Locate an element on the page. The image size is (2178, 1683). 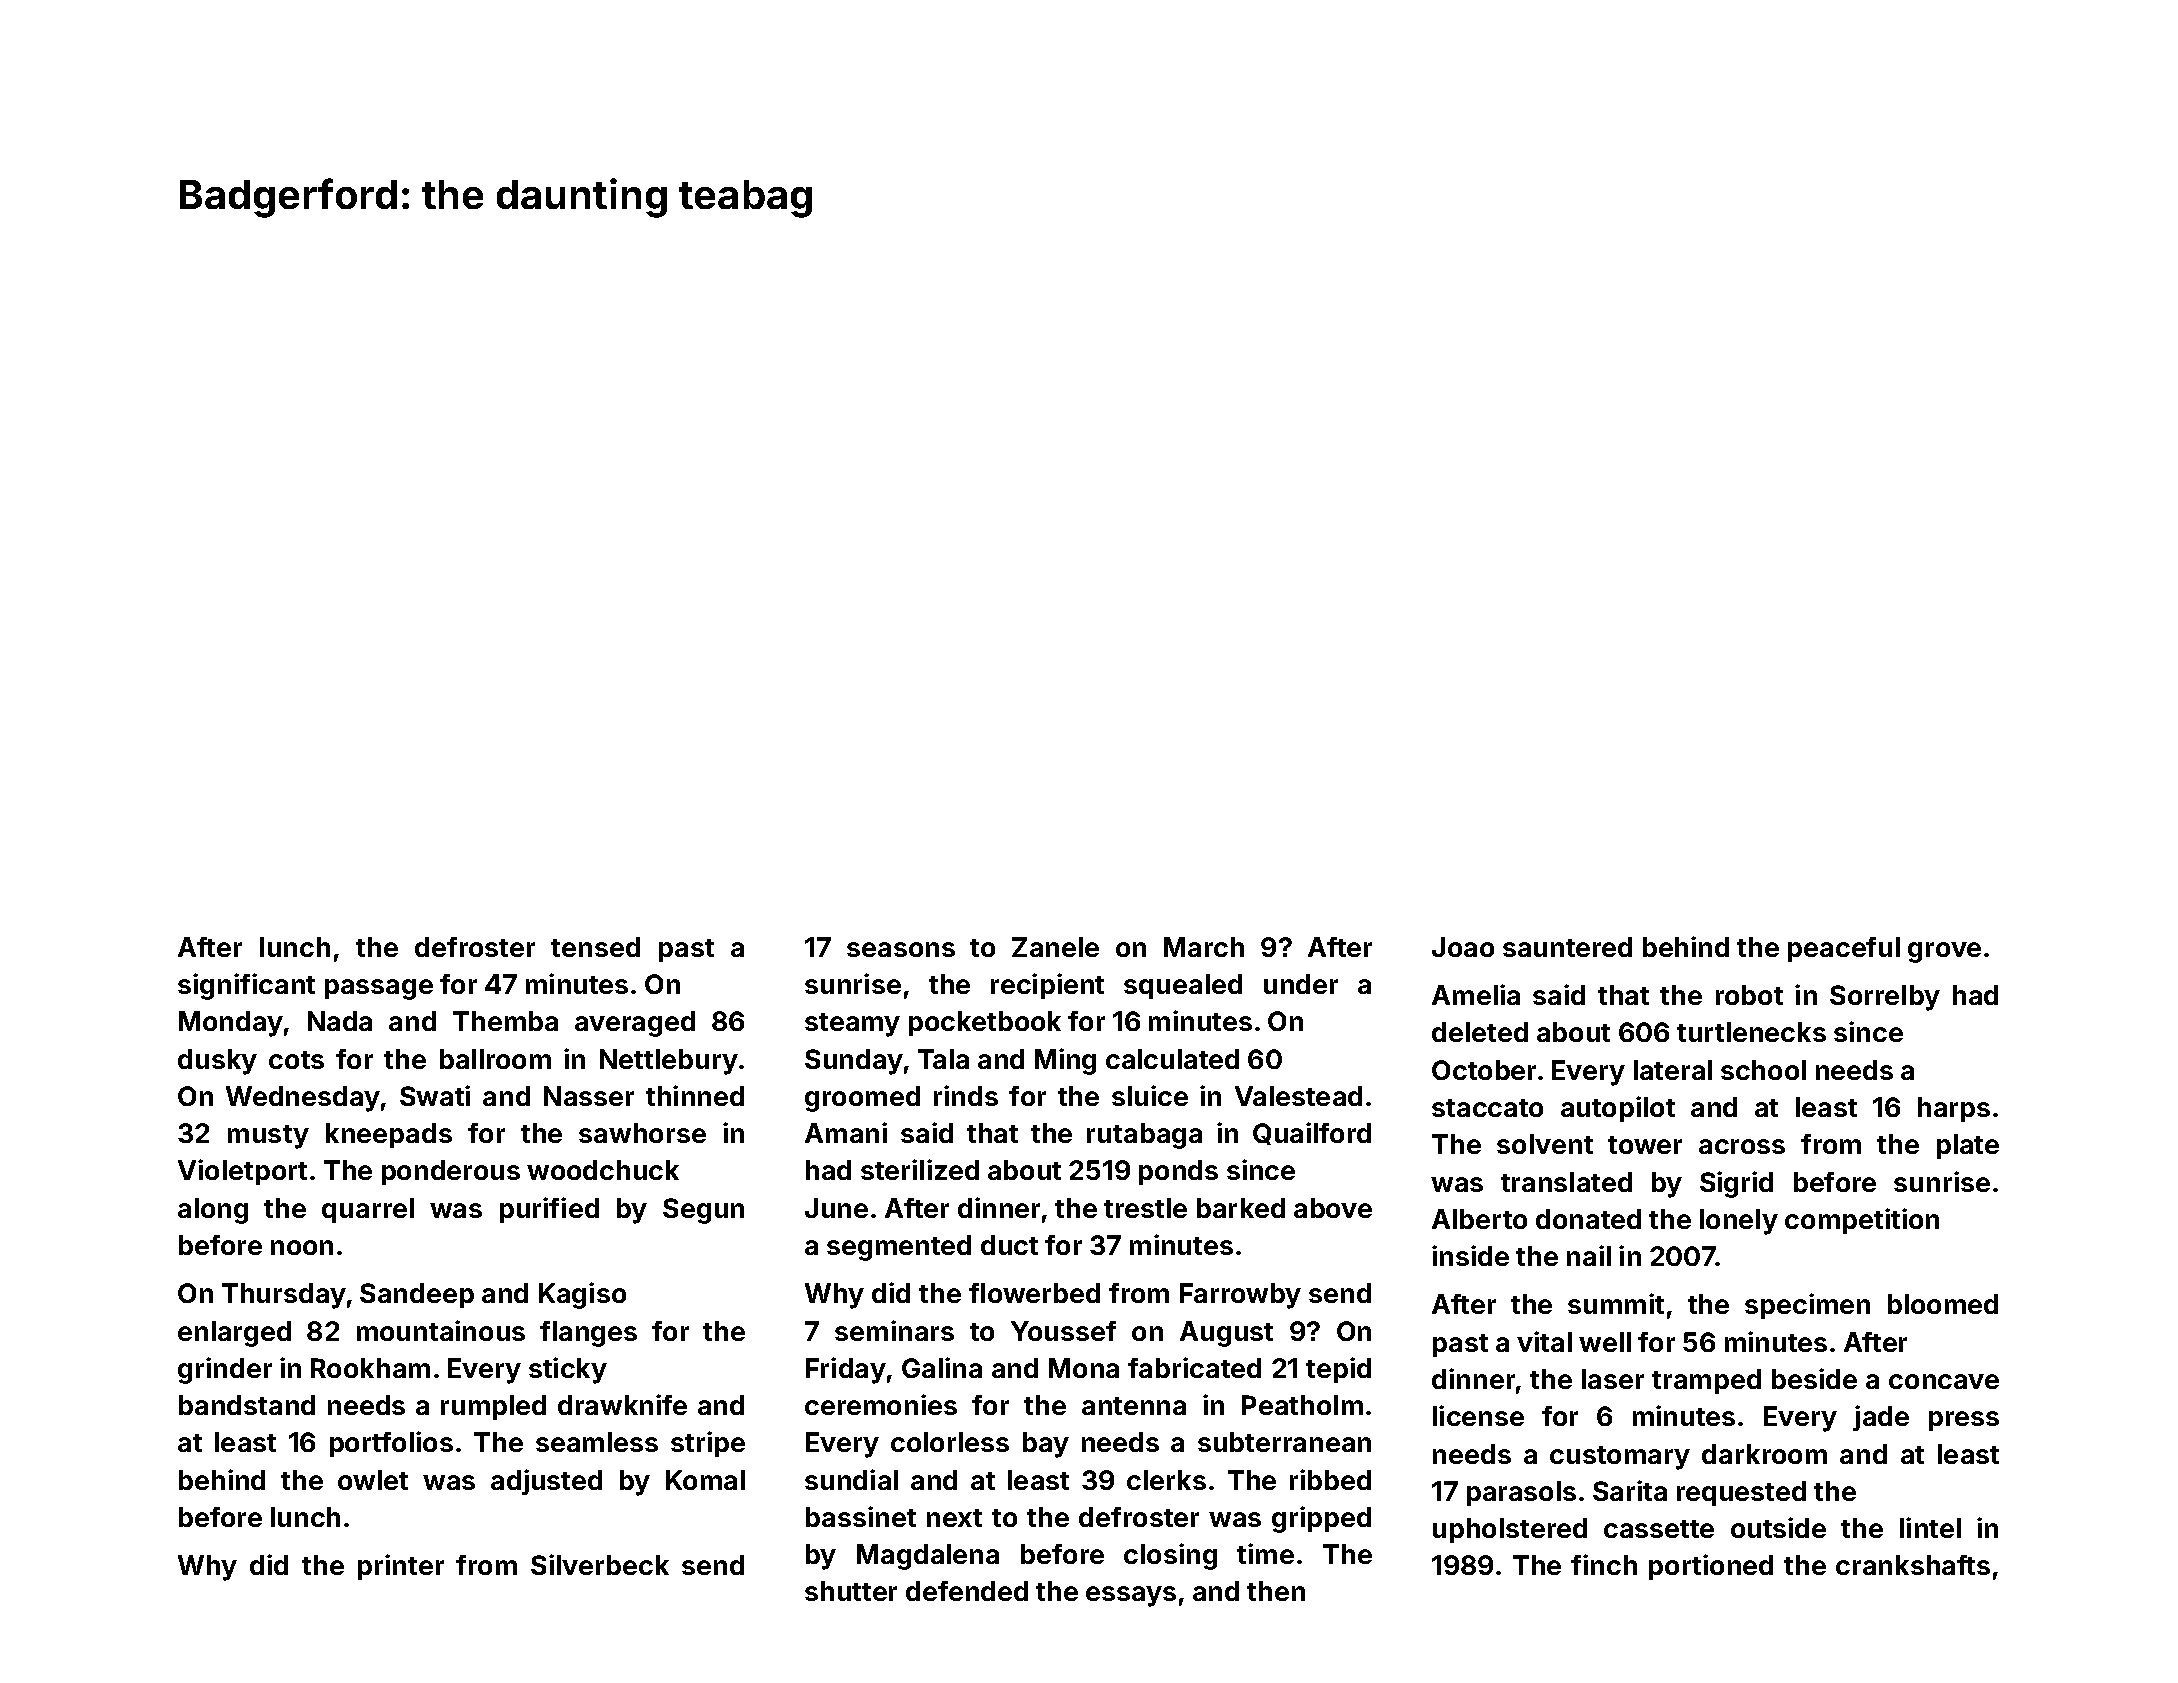
grove is located at coordinates (1944, 952).
